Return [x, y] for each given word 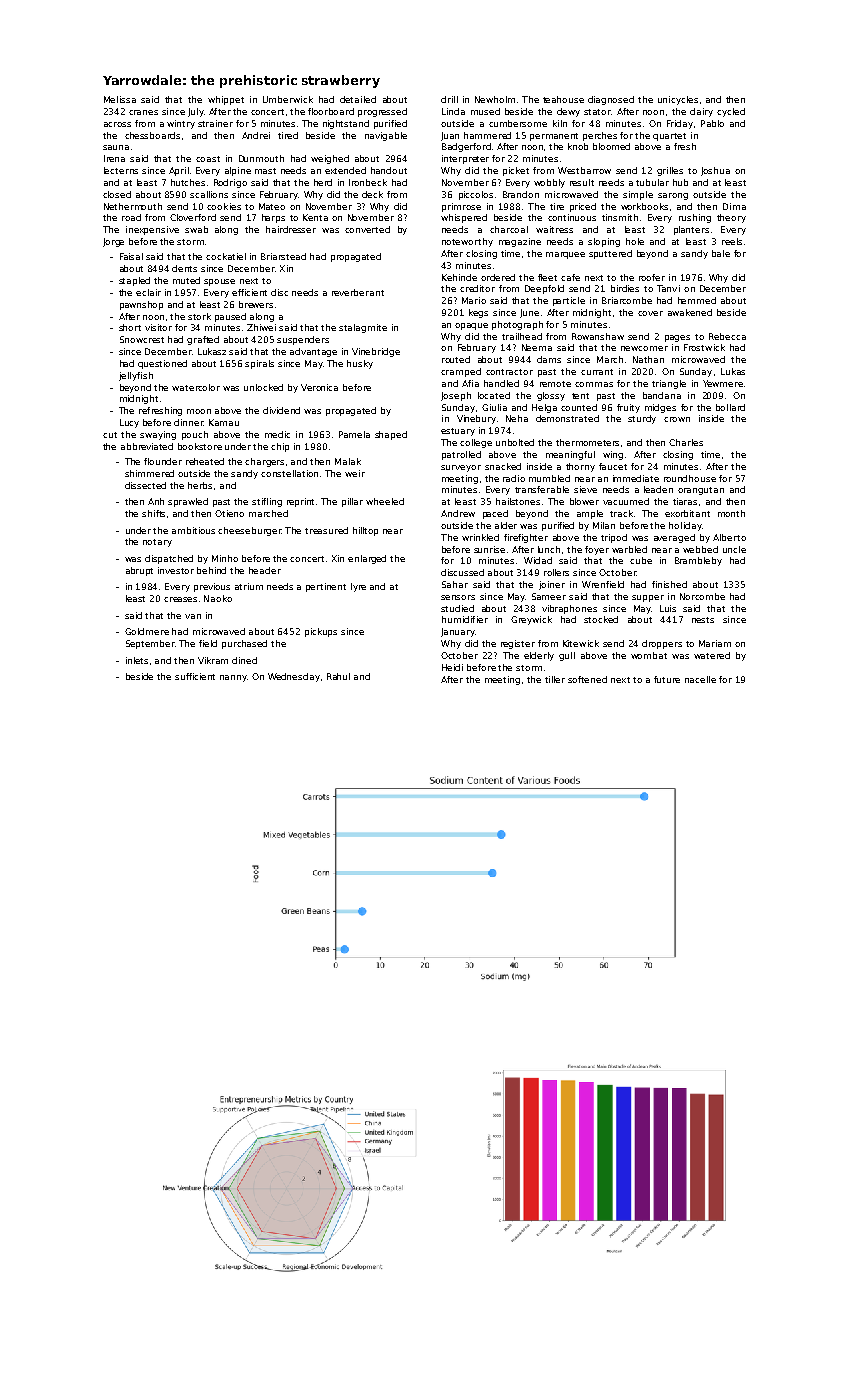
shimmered [149, 473]
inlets [137, 660]
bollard [730, 407]
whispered [464, 218]
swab [196, 229]
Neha [517, 418]
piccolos [476, 195]
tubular [652, 182]
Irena [114, 158]
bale [721, 253]
